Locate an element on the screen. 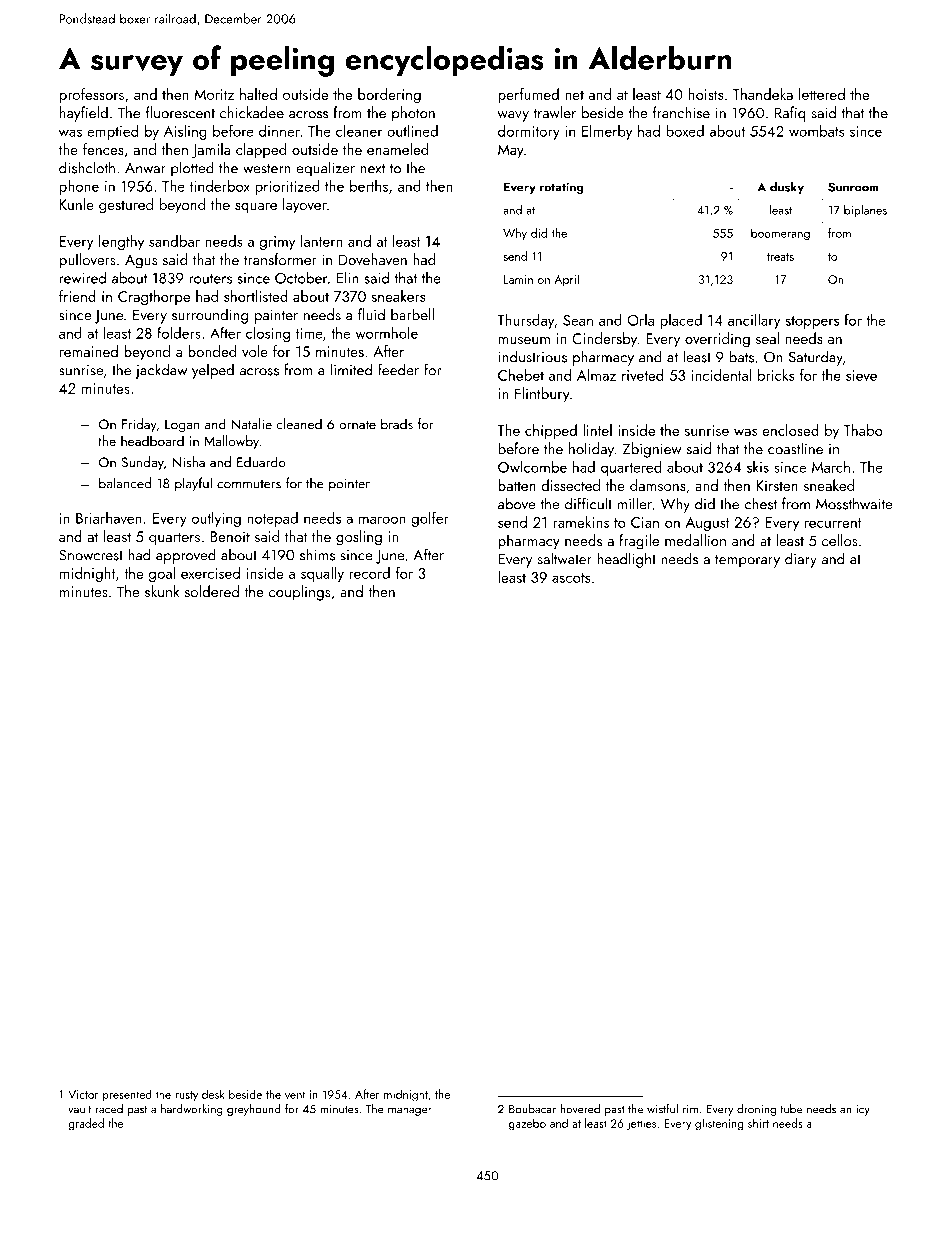 This screenshot has width=952, height=1233. professors is located at coordinates (91, 95).
